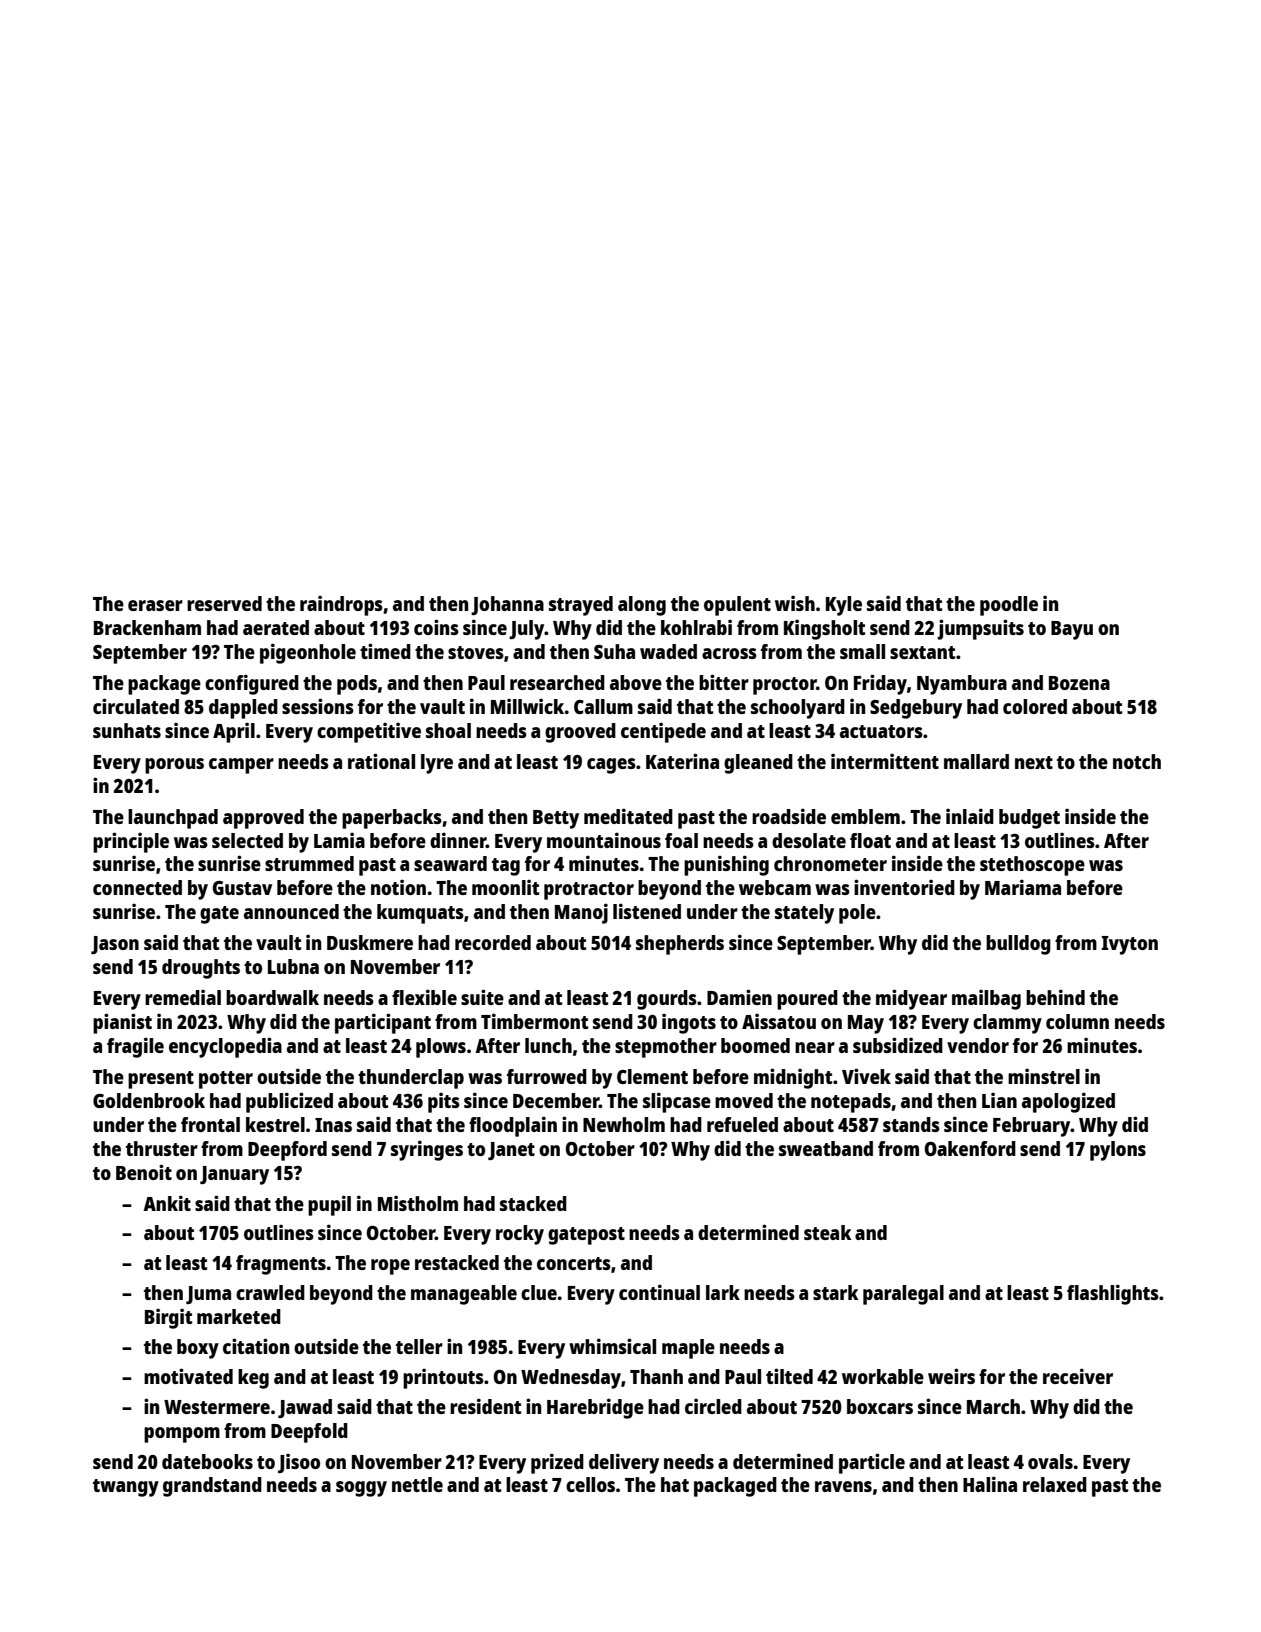 This page has width=1261, height=1632. Describe the element at coordinates (136, 706) in the page. I see `circulated` at that location.
